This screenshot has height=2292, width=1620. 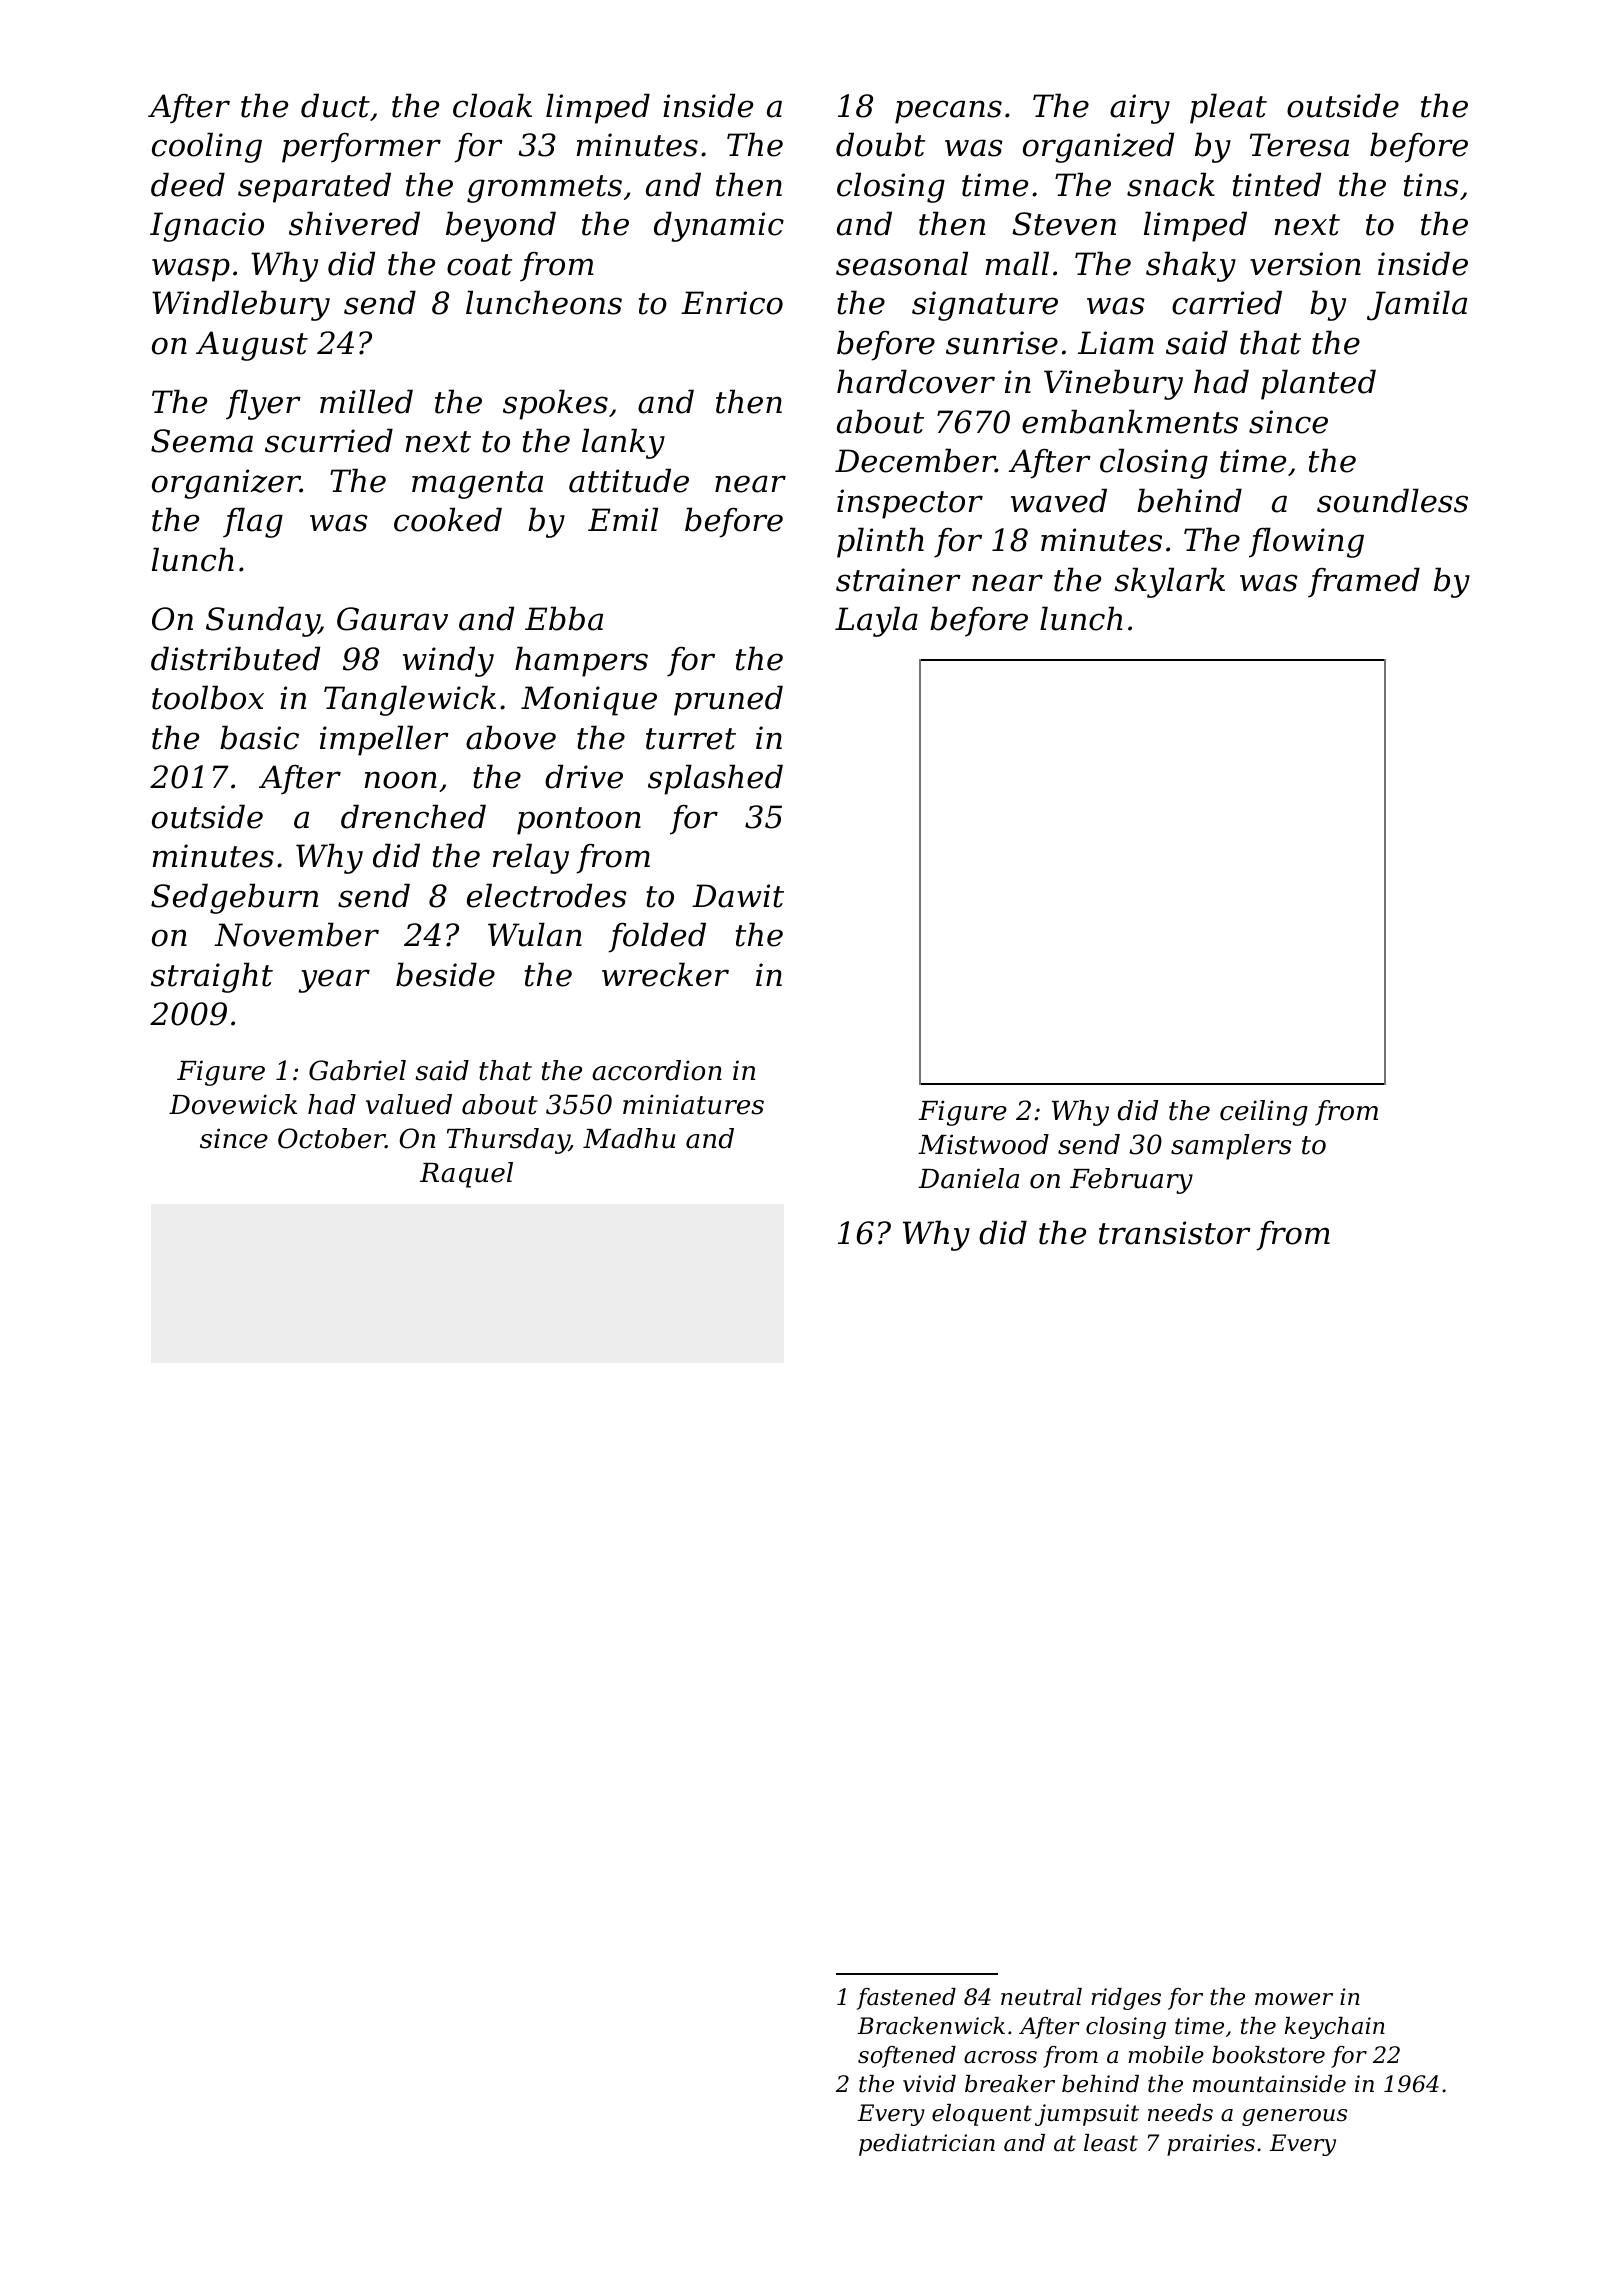 What do you see at coordinates (927, 2145) in the screenshot?
I see `pediatrician` at bounding box center [927, 2145].
